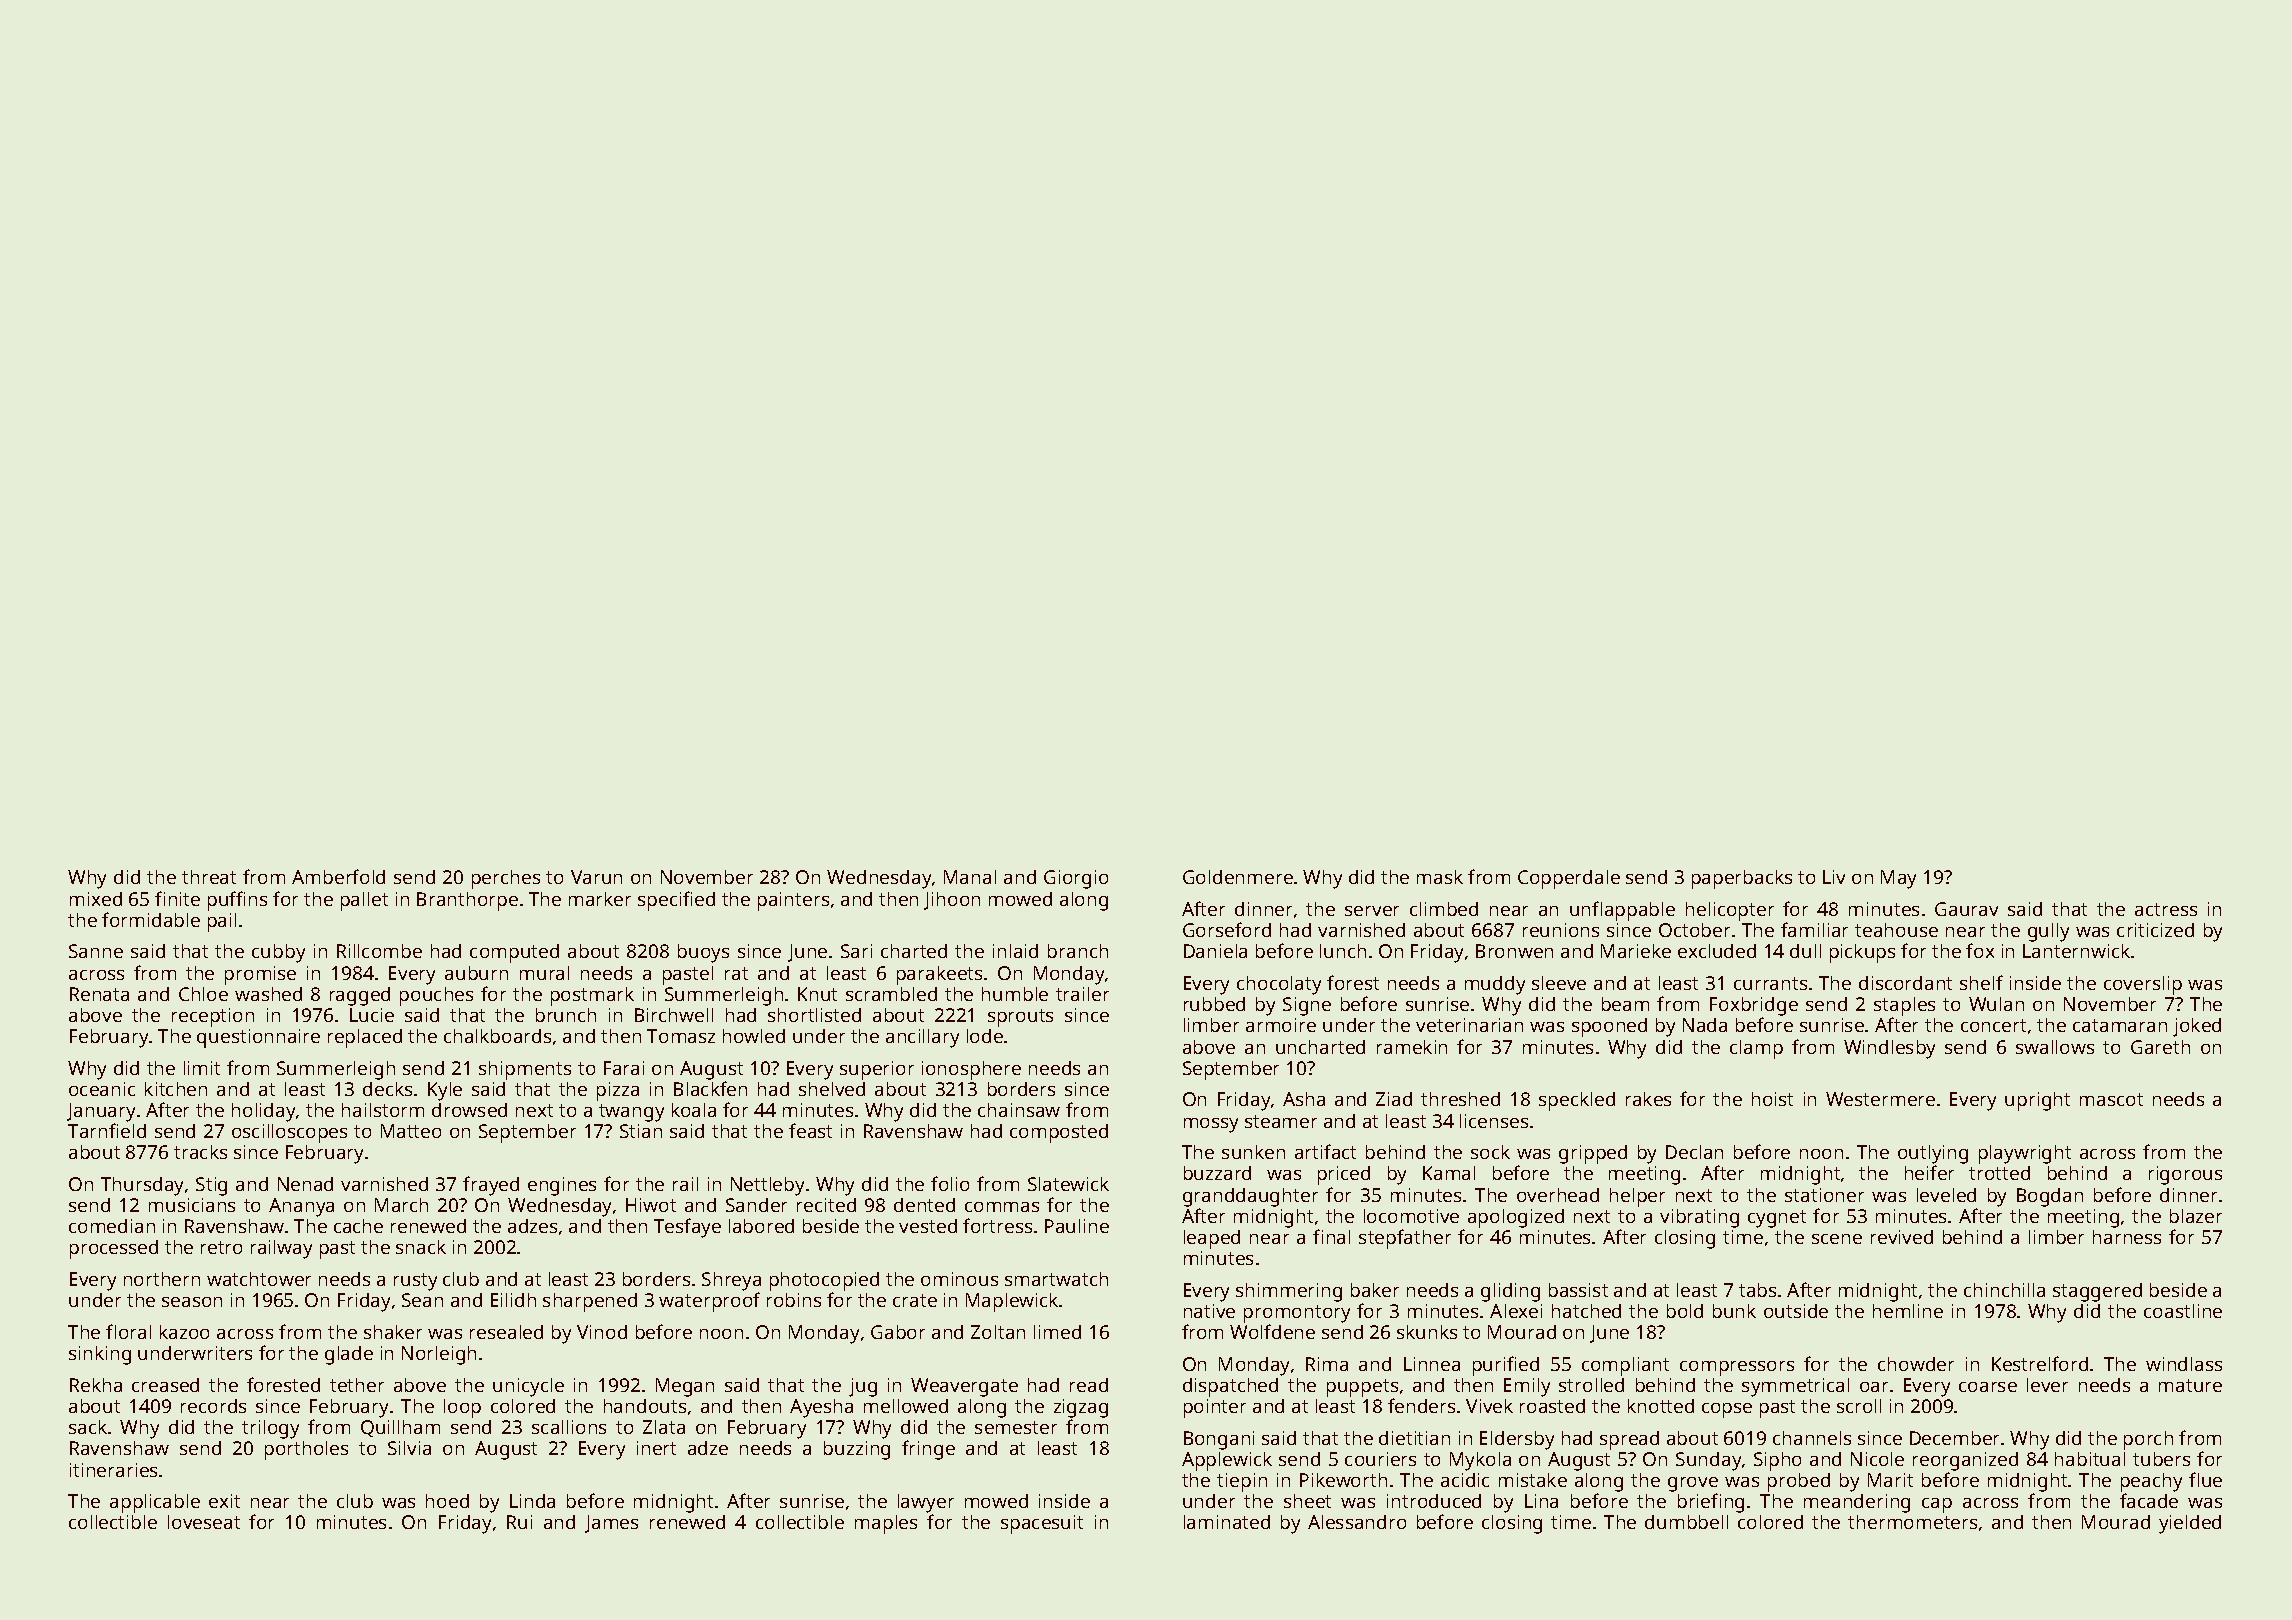  Describe the element at coordinates (1898, 879) in the page. I see `May` at that location.
